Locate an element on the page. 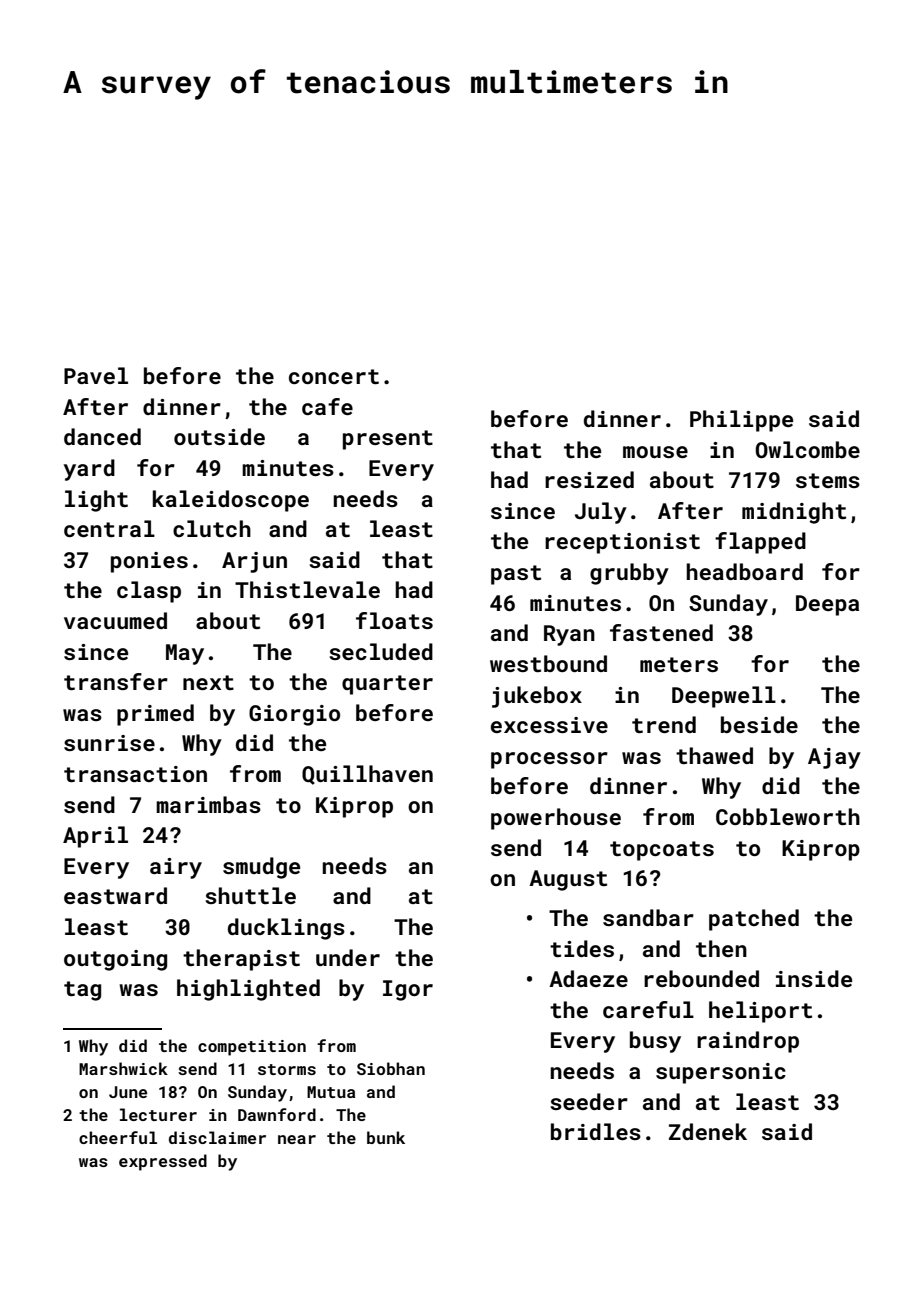 The width and height of the page is (924, 1311). cheerful is located at coordinates (118, 1137).
